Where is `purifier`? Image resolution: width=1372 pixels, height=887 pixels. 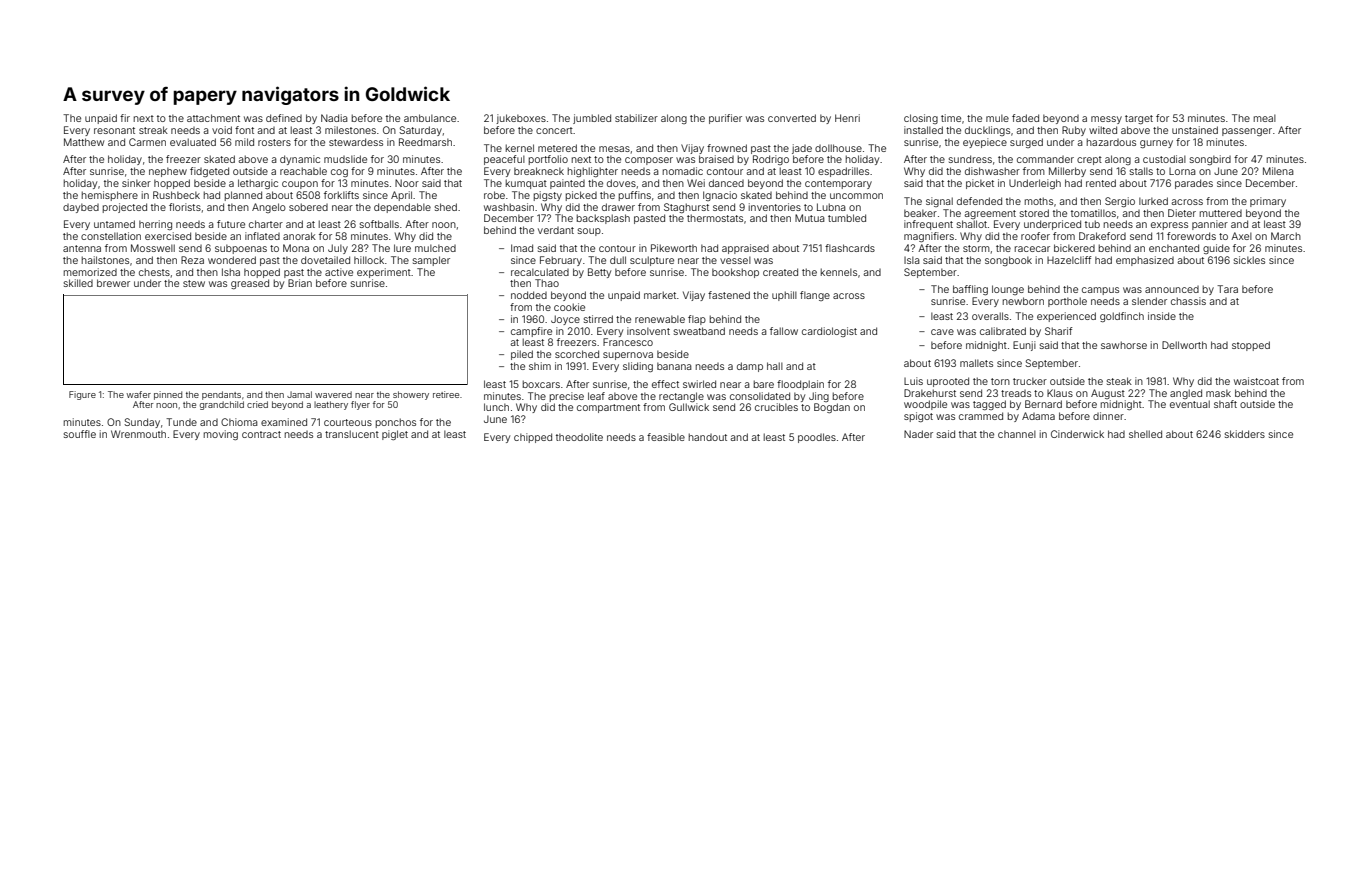
purifier is located at coordinates (725, 119).
